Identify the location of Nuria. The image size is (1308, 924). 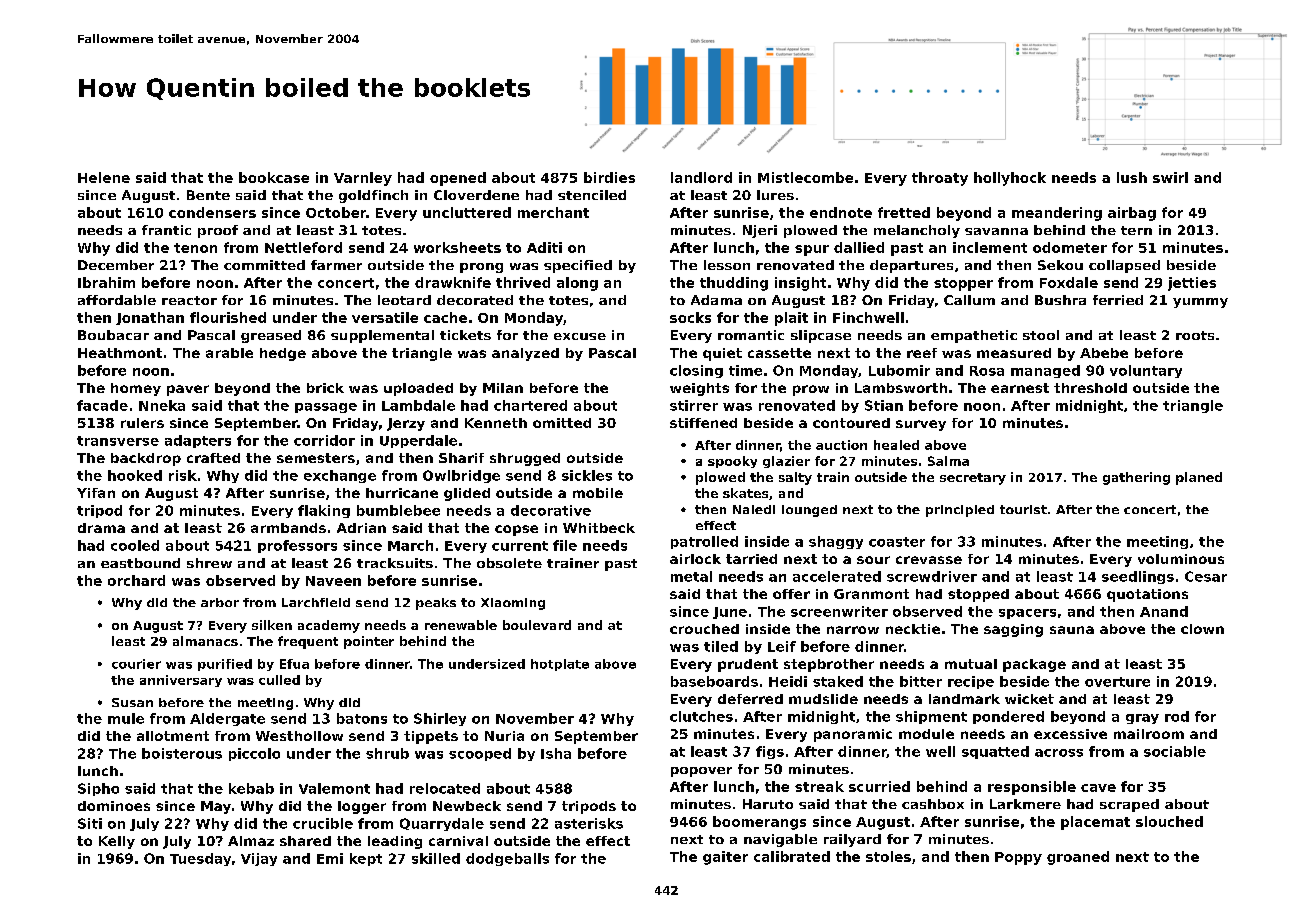
(504, 736).
